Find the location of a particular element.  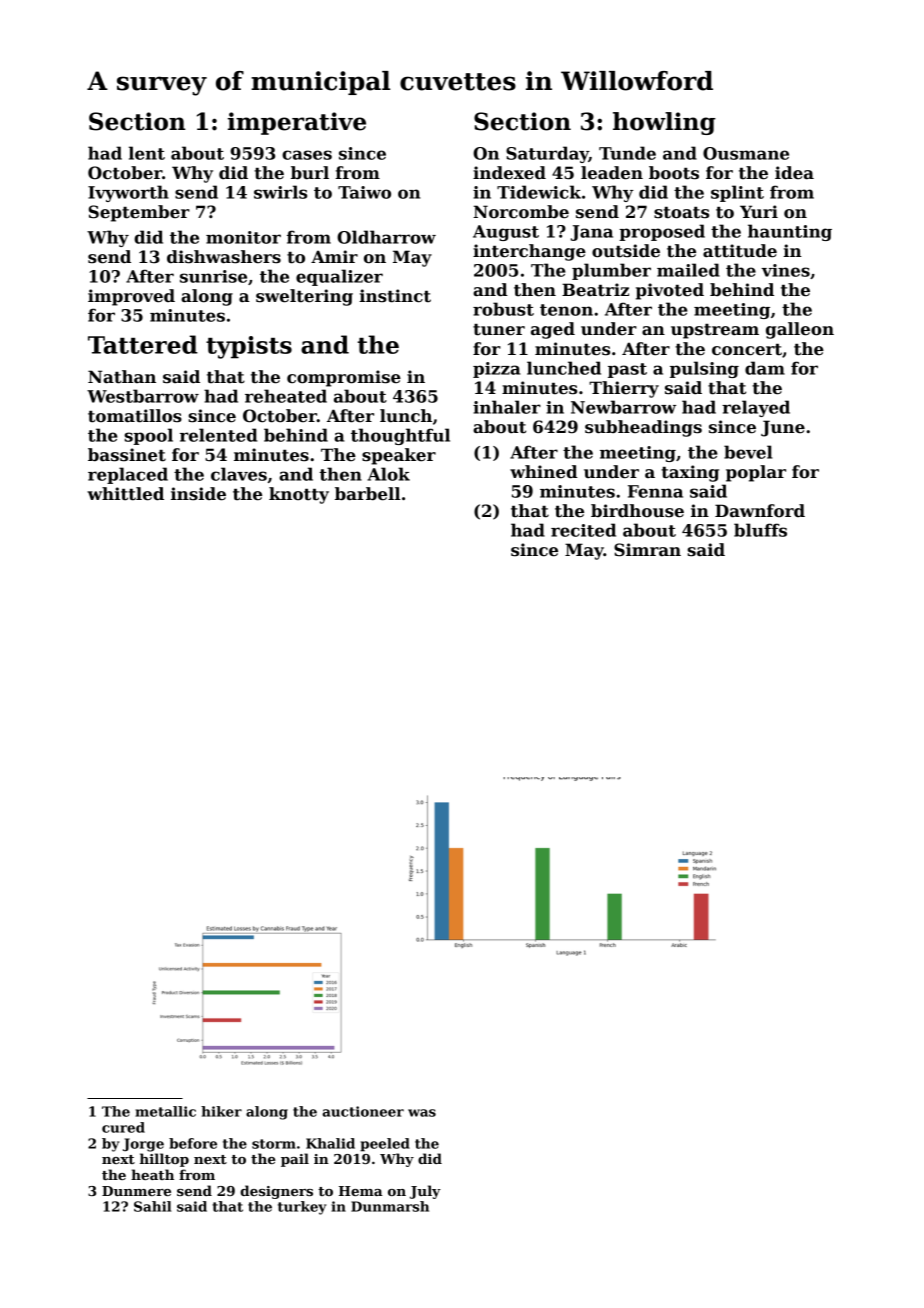

Oldharrow is located at coordinates (386, 237).
